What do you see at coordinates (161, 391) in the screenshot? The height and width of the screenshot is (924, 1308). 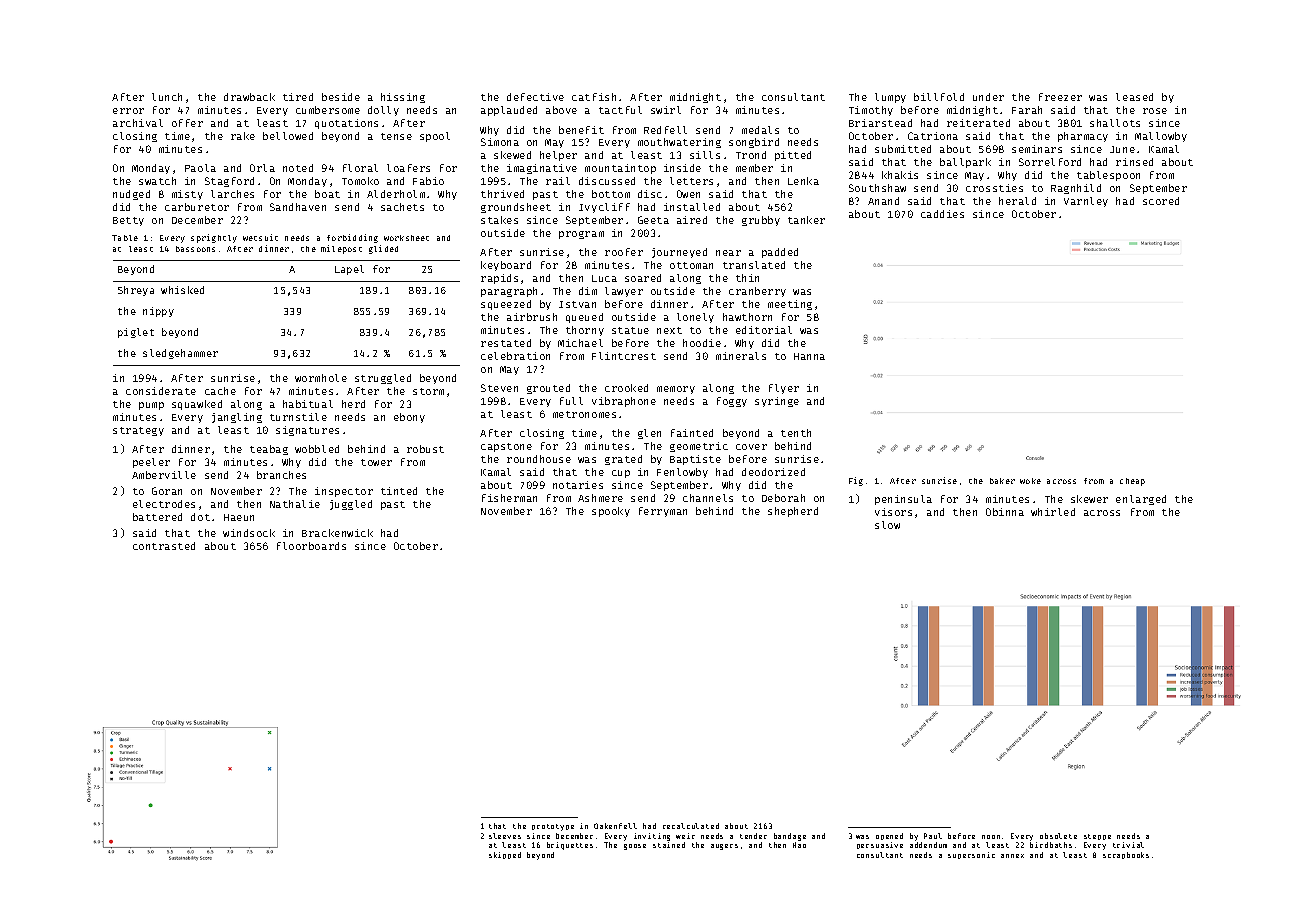 I see `considerate` at bounding box center [161, 391].
